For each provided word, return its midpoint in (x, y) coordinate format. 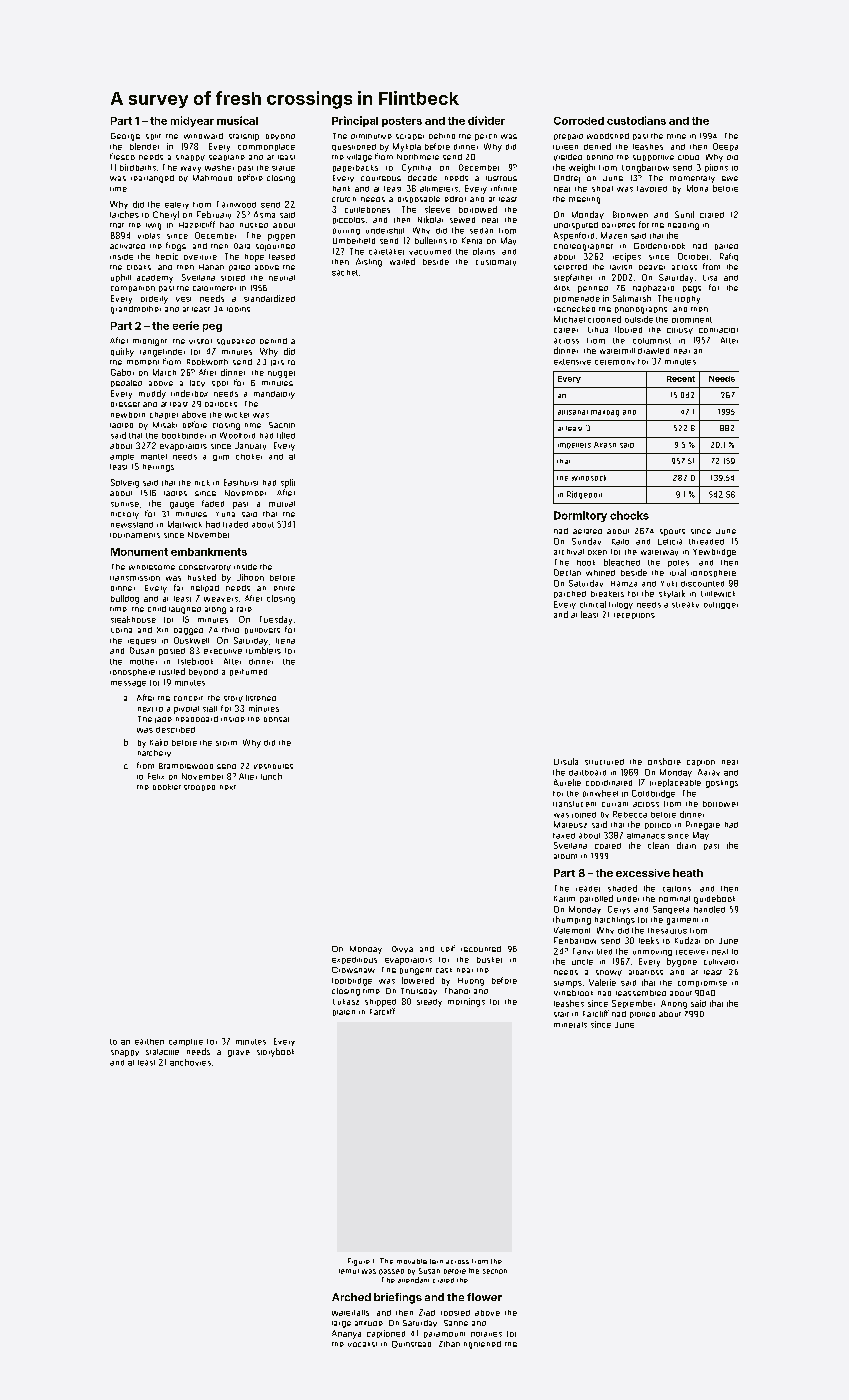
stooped (199, 788)
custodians (636, 120)
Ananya (346, 1334)
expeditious (354, 960)
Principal (355, 121)
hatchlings (615, 921)
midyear (192, 121)
